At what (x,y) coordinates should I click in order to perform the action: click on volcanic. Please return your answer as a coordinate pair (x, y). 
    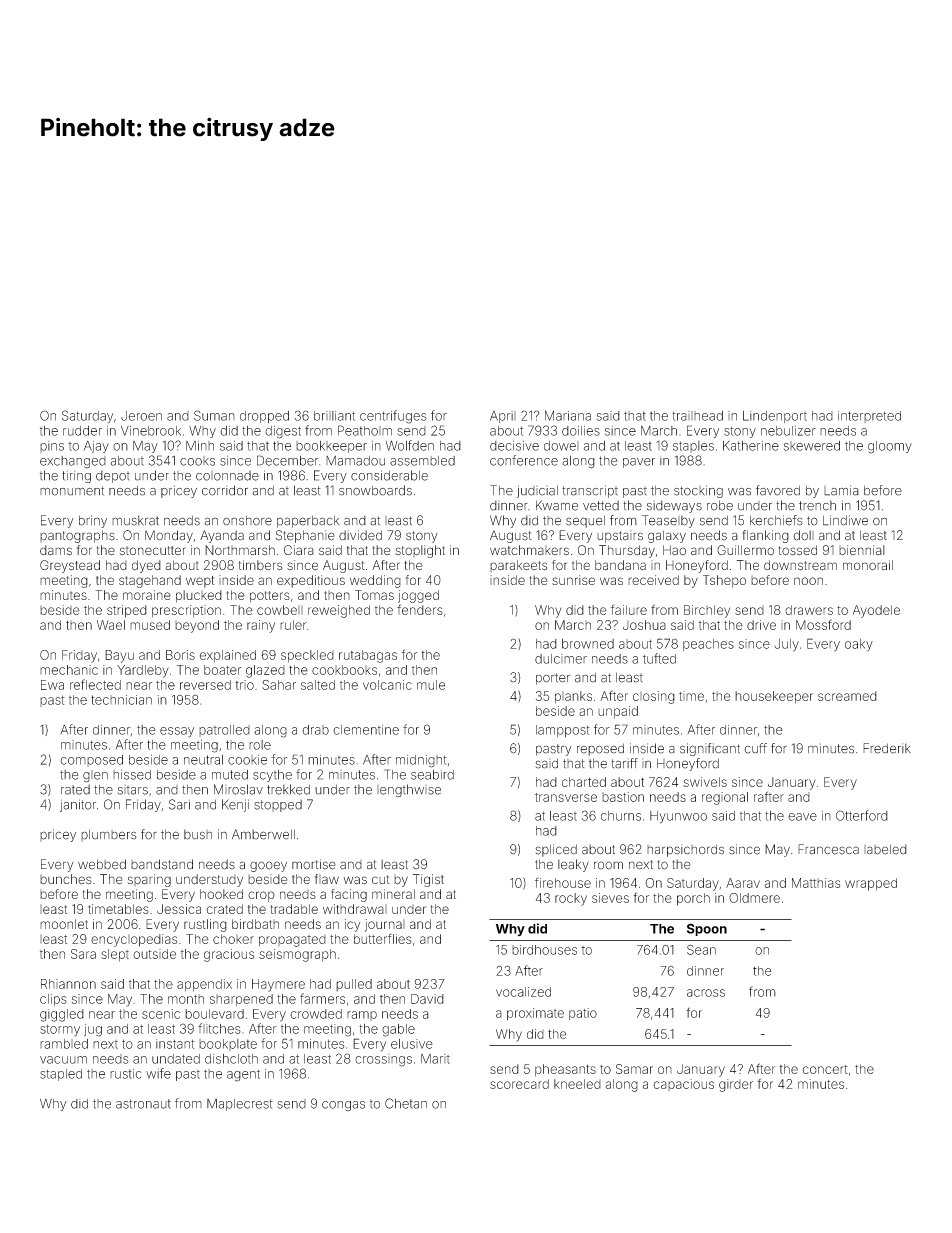
    Looking at the image, I should click on (387, 685).
